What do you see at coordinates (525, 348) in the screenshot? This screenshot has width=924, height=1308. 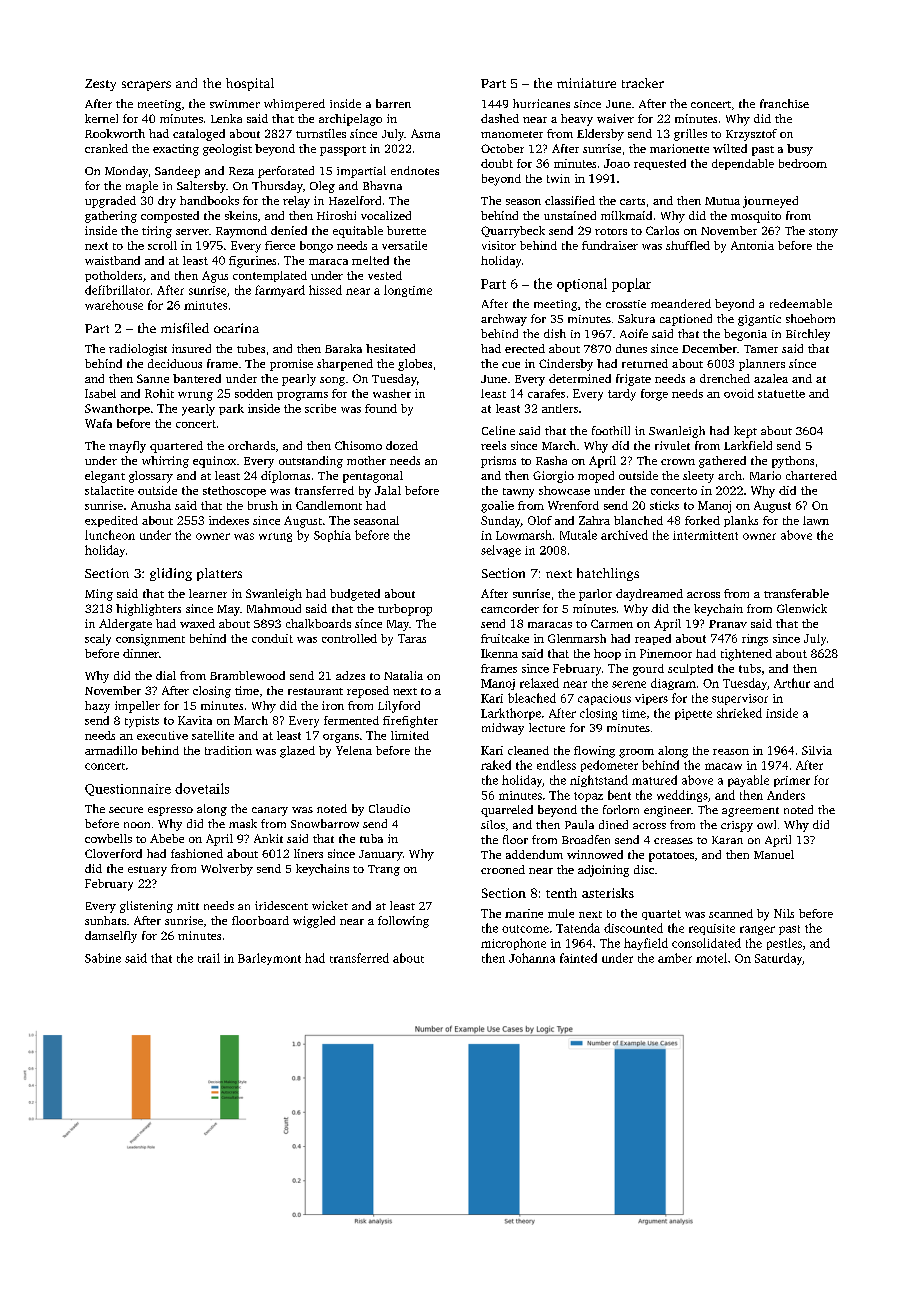 I see `erected` at bounding box center [525, 348].
